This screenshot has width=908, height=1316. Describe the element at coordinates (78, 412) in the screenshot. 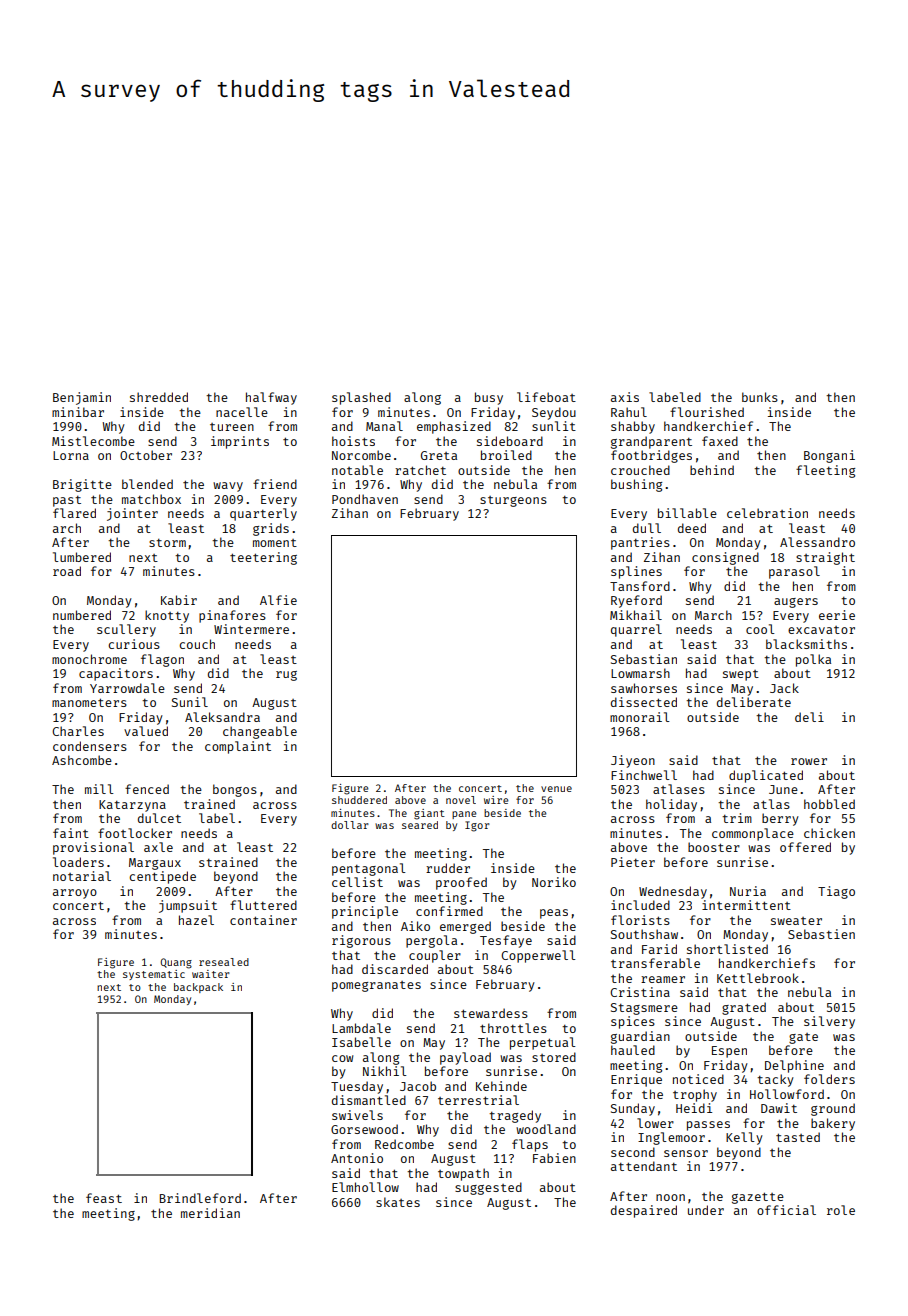

I see `minibar` at that location.
